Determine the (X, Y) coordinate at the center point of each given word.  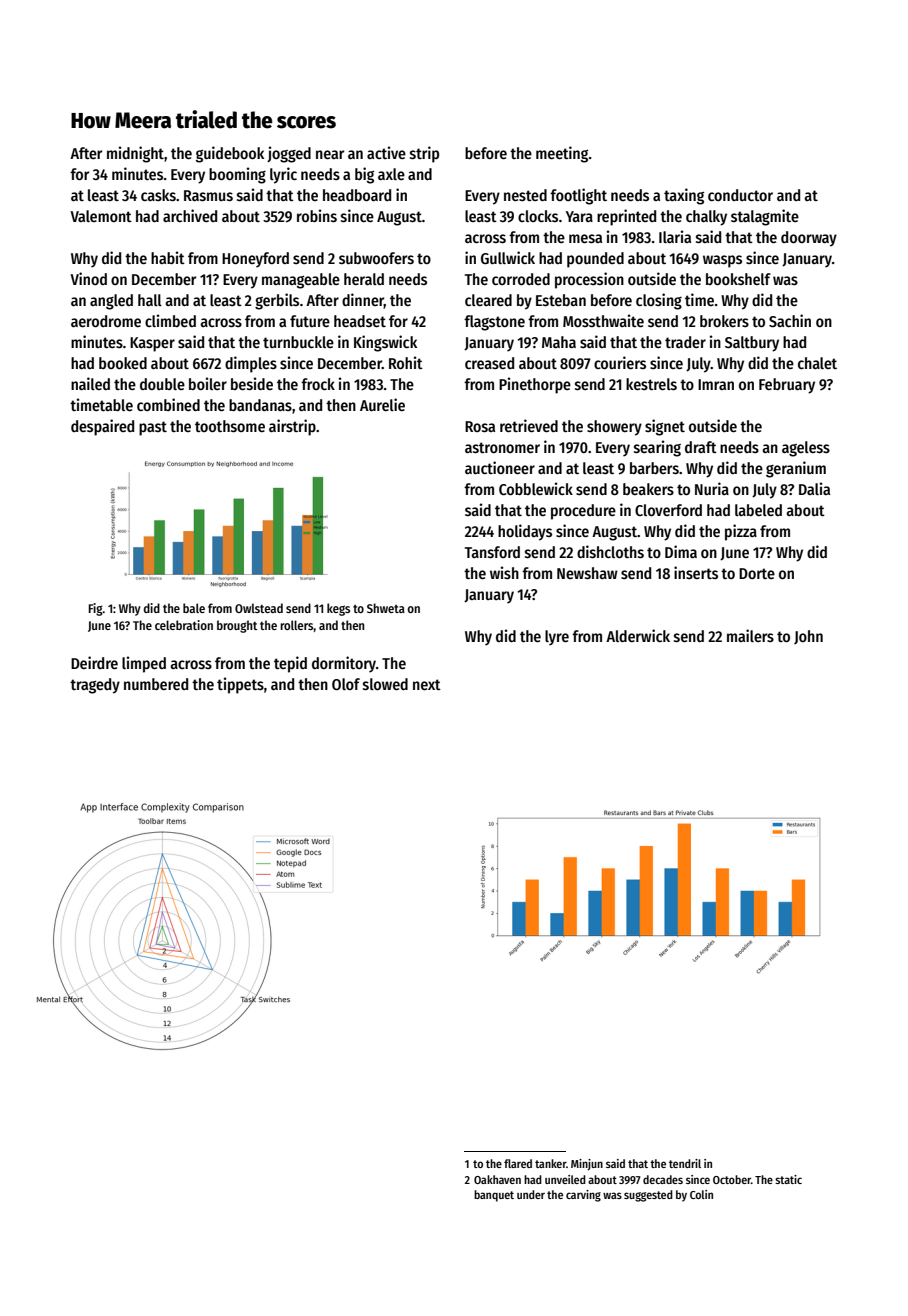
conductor (740, 195)
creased (489, 363)
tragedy (95, 686)
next (427, 685)
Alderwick (638, 635)
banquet (494, 1196)
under (531, 1194)
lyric (283, 175)
